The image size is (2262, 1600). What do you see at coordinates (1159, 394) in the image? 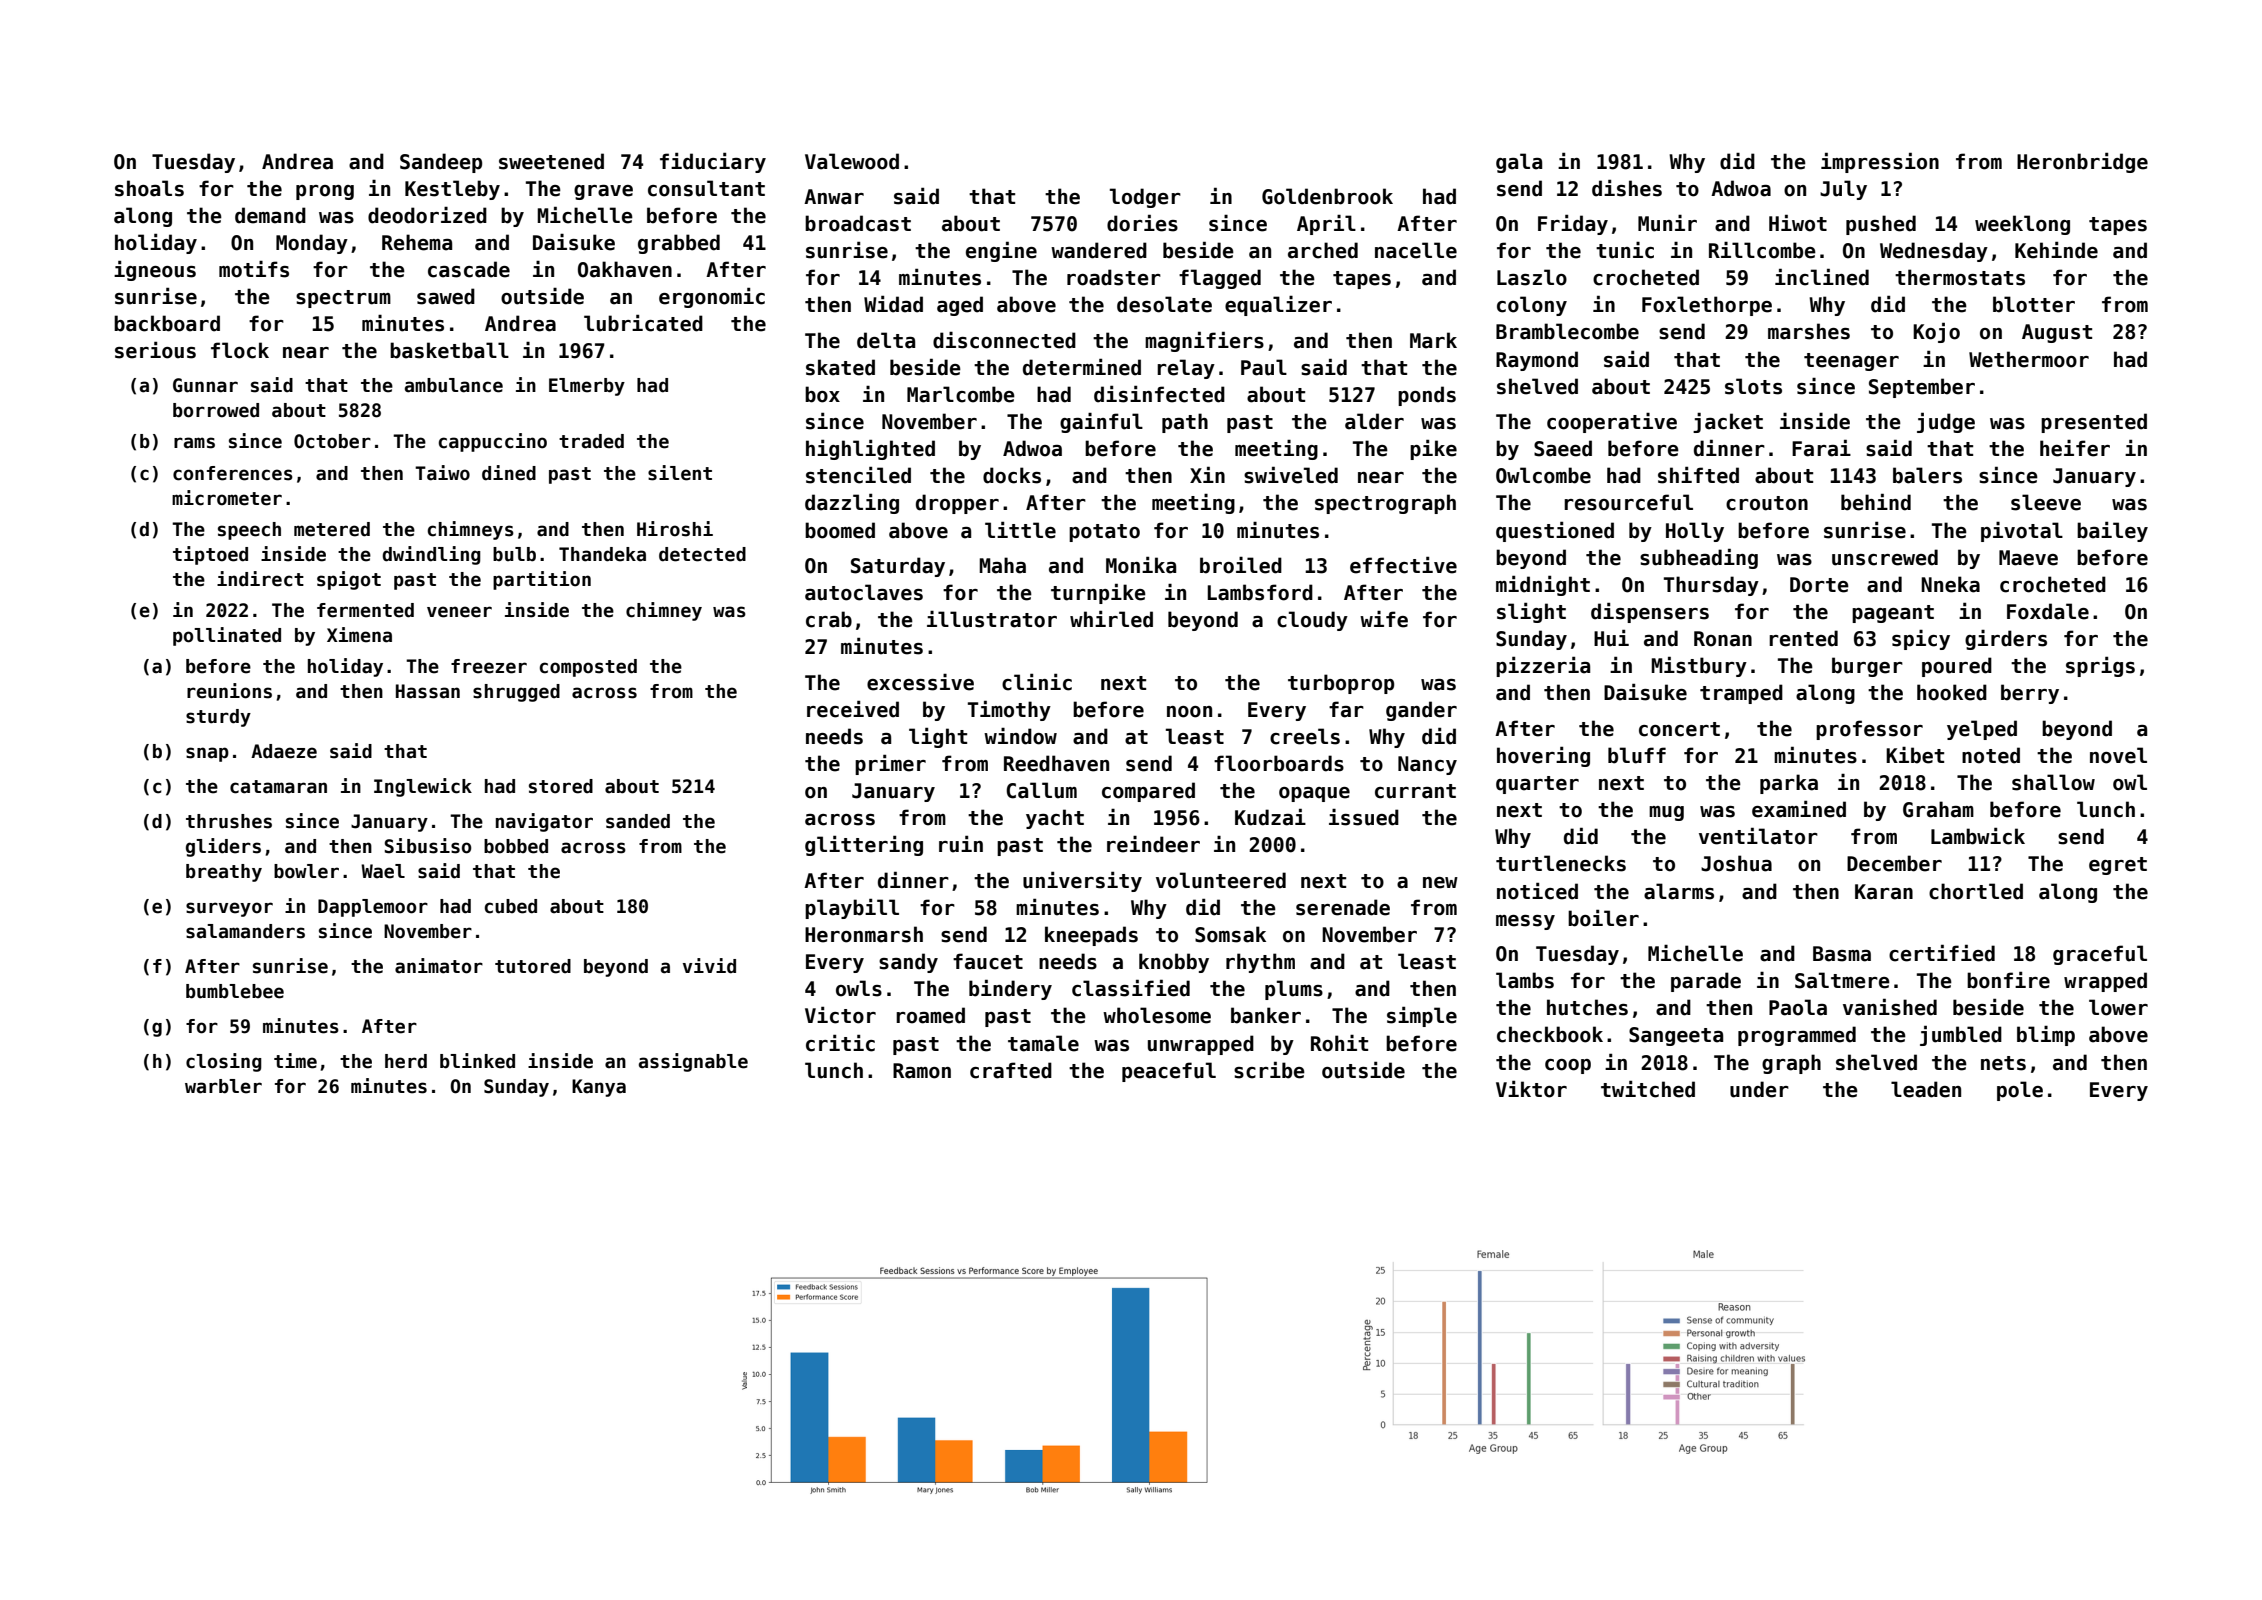
I see `disinfected` at bounding box center [1159, 394].
